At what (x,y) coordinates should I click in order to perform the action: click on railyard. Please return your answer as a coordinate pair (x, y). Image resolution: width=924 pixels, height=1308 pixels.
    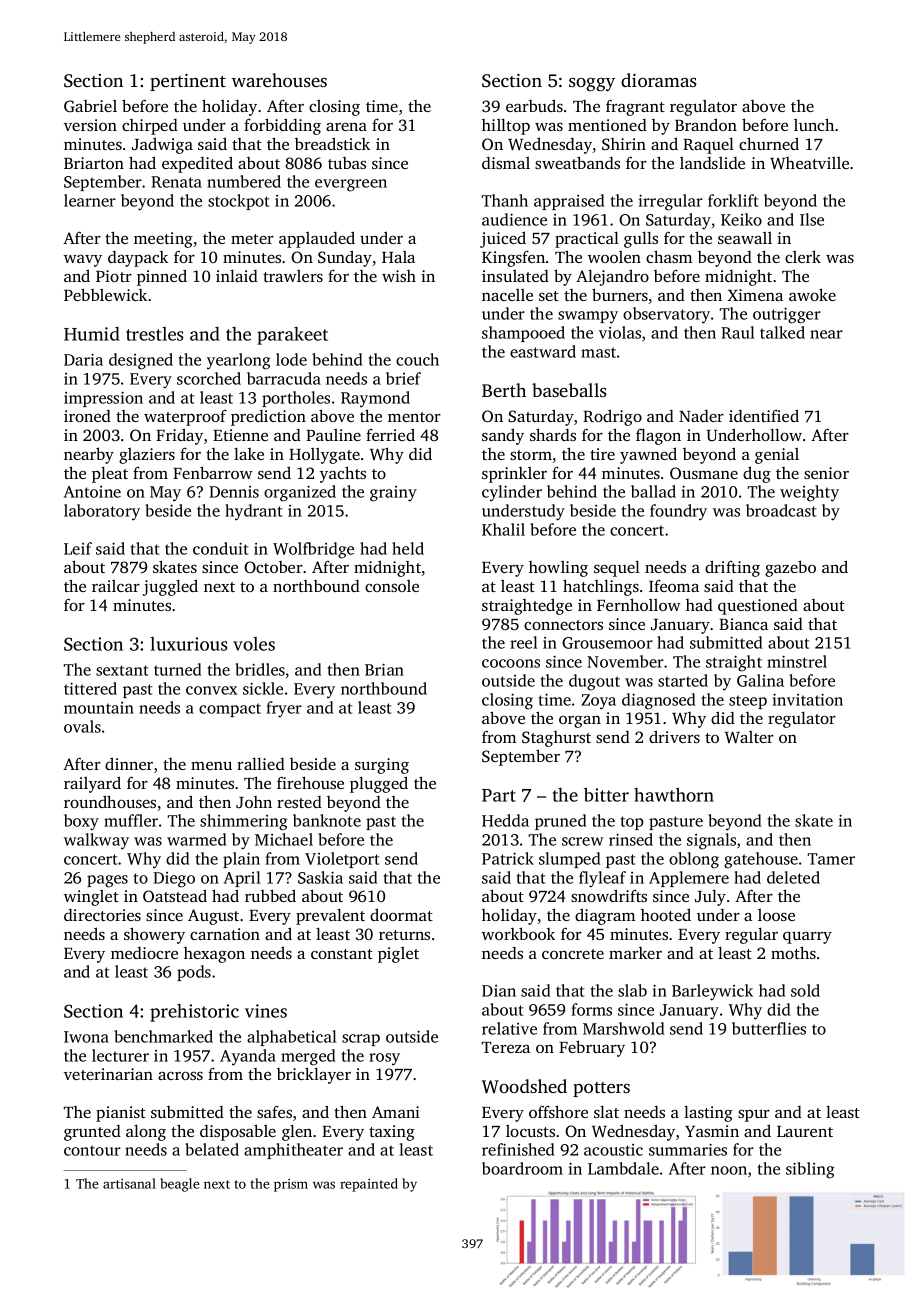
    Looking at the image, I should click on (92, 784).
